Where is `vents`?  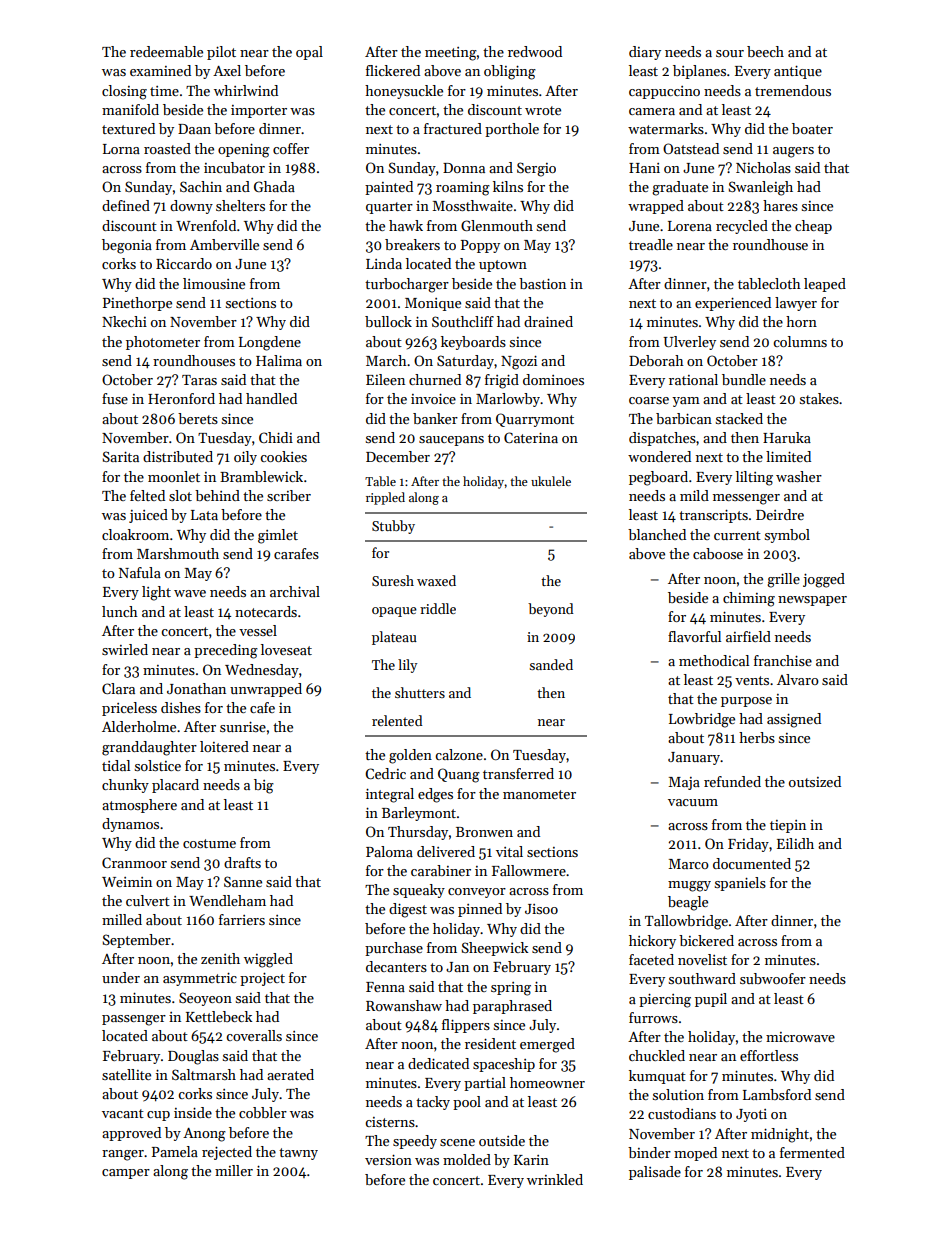
vents is located at coordinates (752, 680).
